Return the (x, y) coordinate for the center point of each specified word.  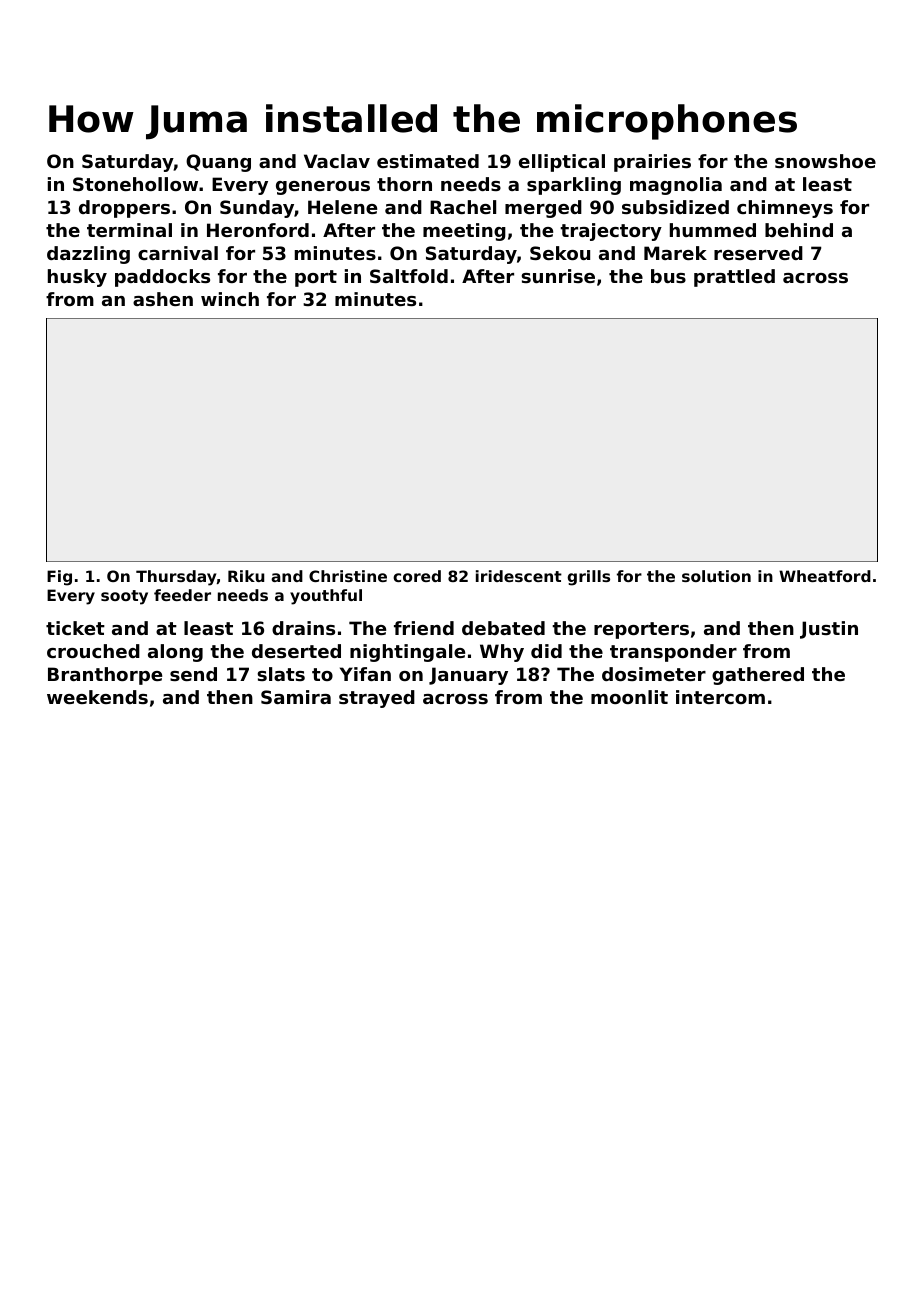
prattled (734, 278)
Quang (218, 163)
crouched (93, 651)
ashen (163, 299)
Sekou (560, 253)
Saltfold (409, 276)
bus (668, 276)
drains (303, 628)
